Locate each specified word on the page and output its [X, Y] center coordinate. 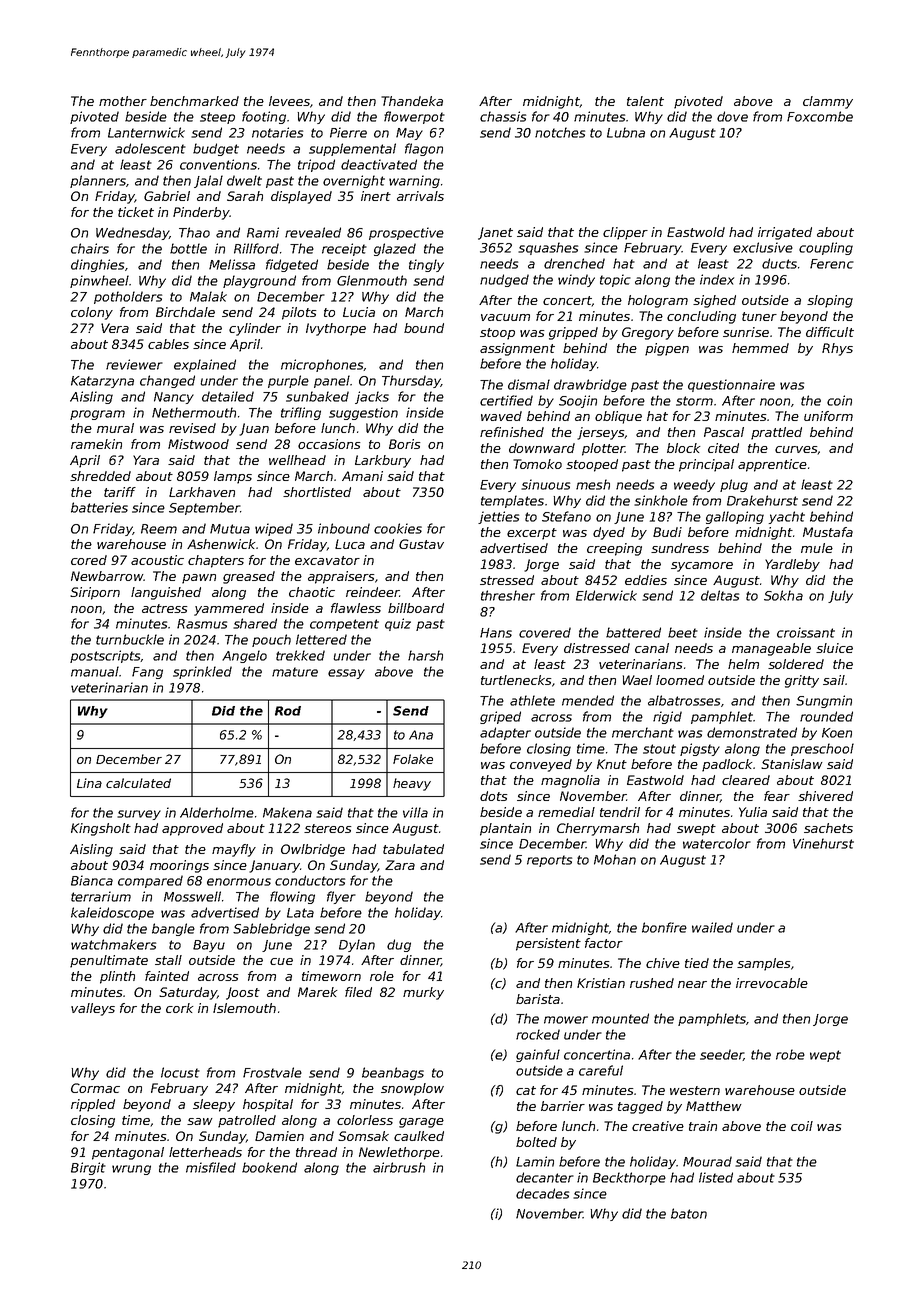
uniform [828, 416]
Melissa [232, 264]
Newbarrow [107, 576]
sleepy [214, 1105]
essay [346, 674]
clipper [625, 233]
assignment [517, 349]
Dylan [357, 945]
